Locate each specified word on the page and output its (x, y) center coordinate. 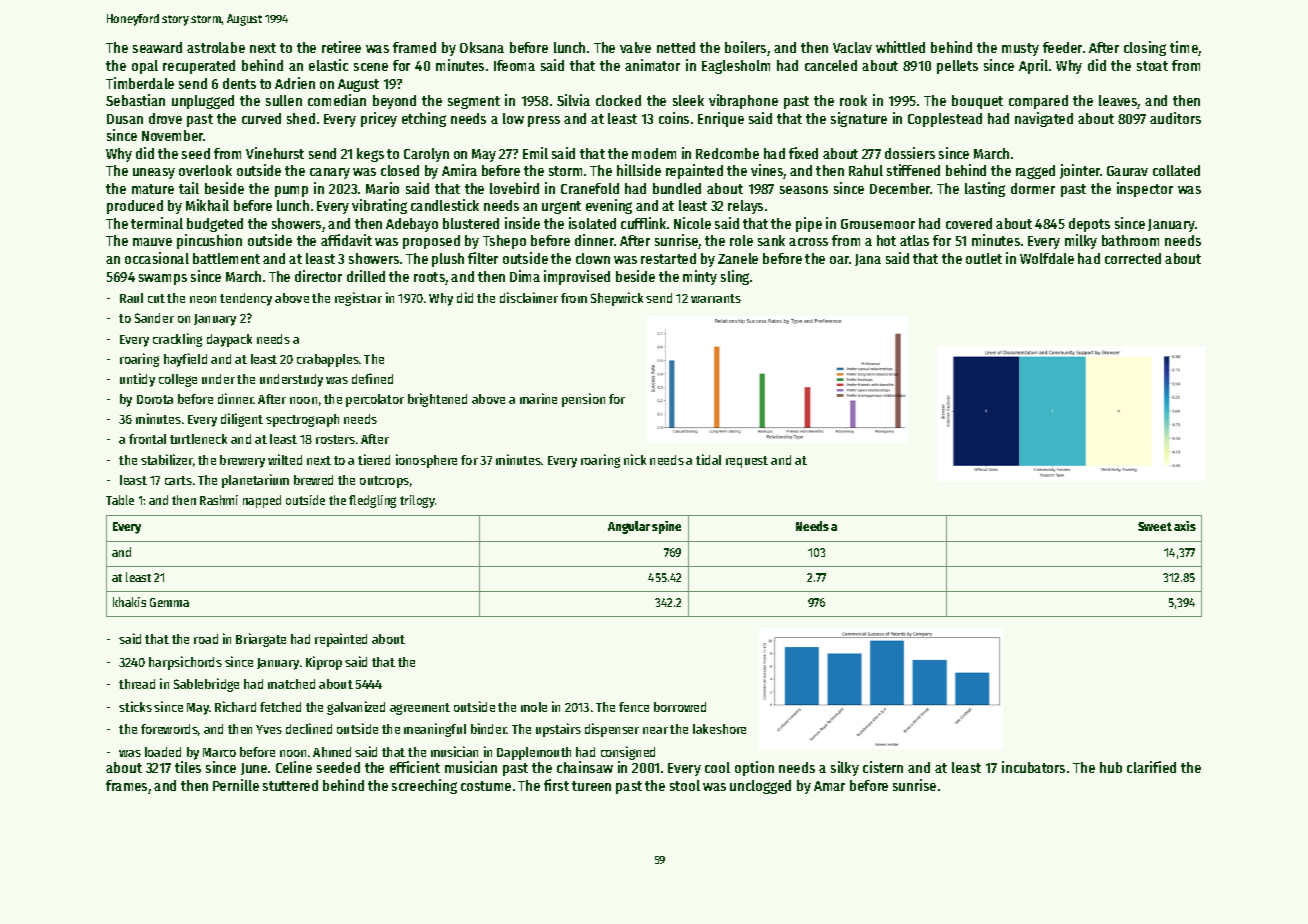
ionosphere (426, 461)
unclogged (760, 787)
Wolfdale (1047, 258)
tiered (374, 459)
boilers (745, 47)
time (1184, 47)
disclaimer (529, 297)
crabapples (328, 360)
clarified (1151, 767)
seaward (157, 47)
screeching (424, 786)
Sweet (1155, 526)
